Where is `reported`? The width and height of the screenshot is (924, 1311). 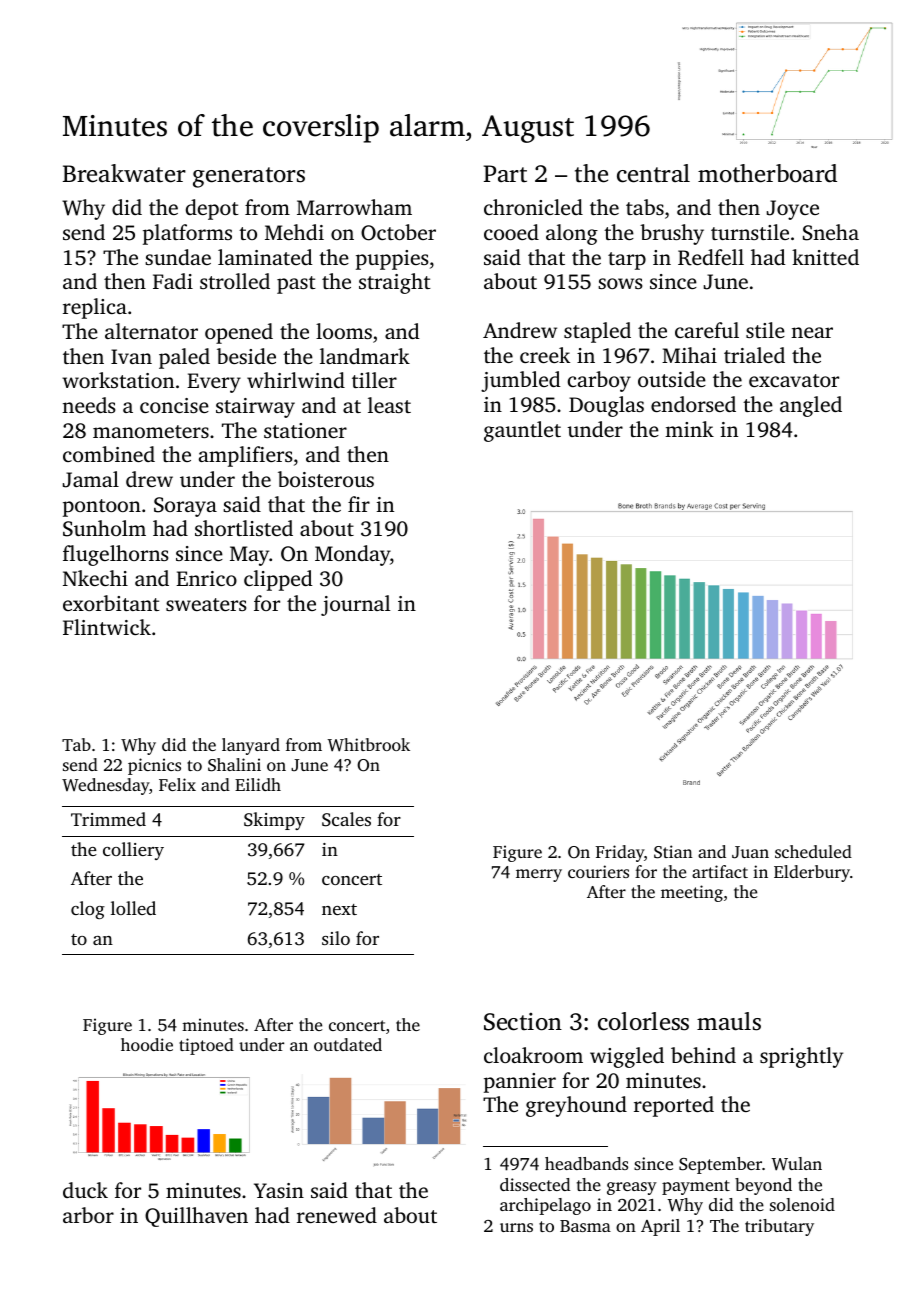 reported is located at coordinates (674, 1106).
